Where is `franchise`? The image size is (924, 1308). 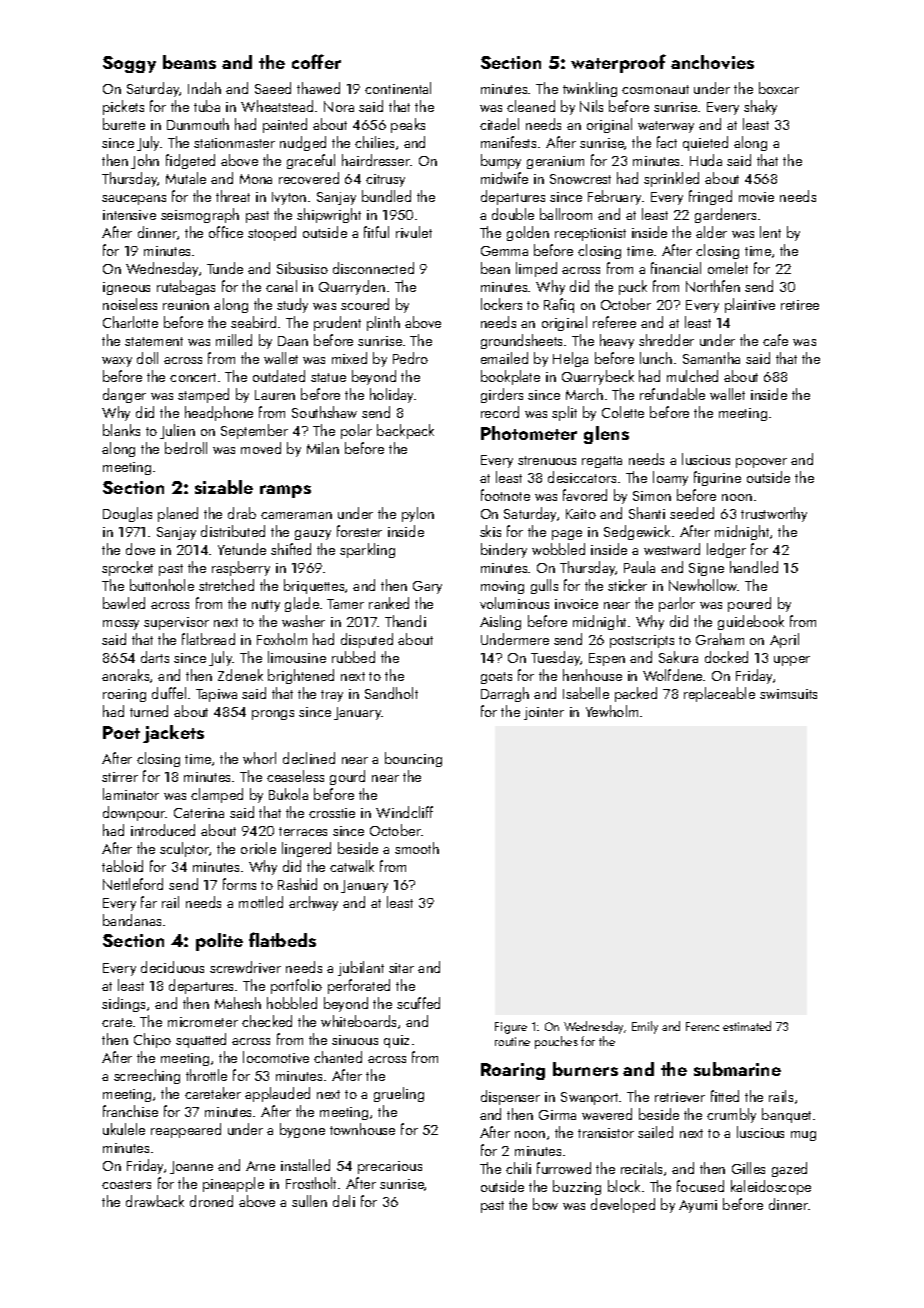 franchise is located at coordinates (130, 1111).
